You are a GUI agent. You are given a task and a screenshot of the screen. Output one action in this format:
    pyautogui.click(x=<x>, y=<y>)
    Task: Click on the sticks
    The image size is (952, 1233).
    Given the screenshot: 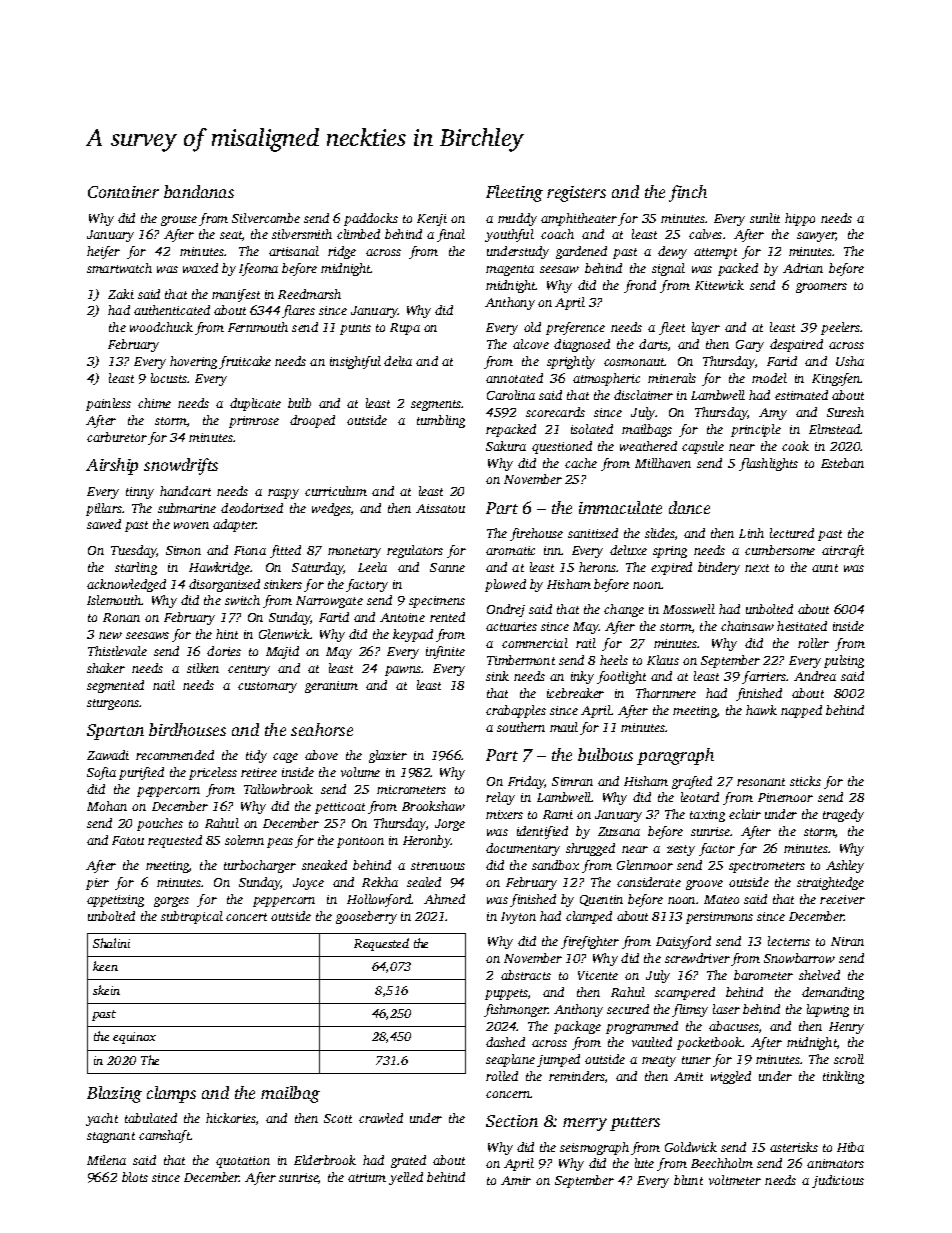 What is the action you would take?
    pyautogui.click(x=805, y=781)
